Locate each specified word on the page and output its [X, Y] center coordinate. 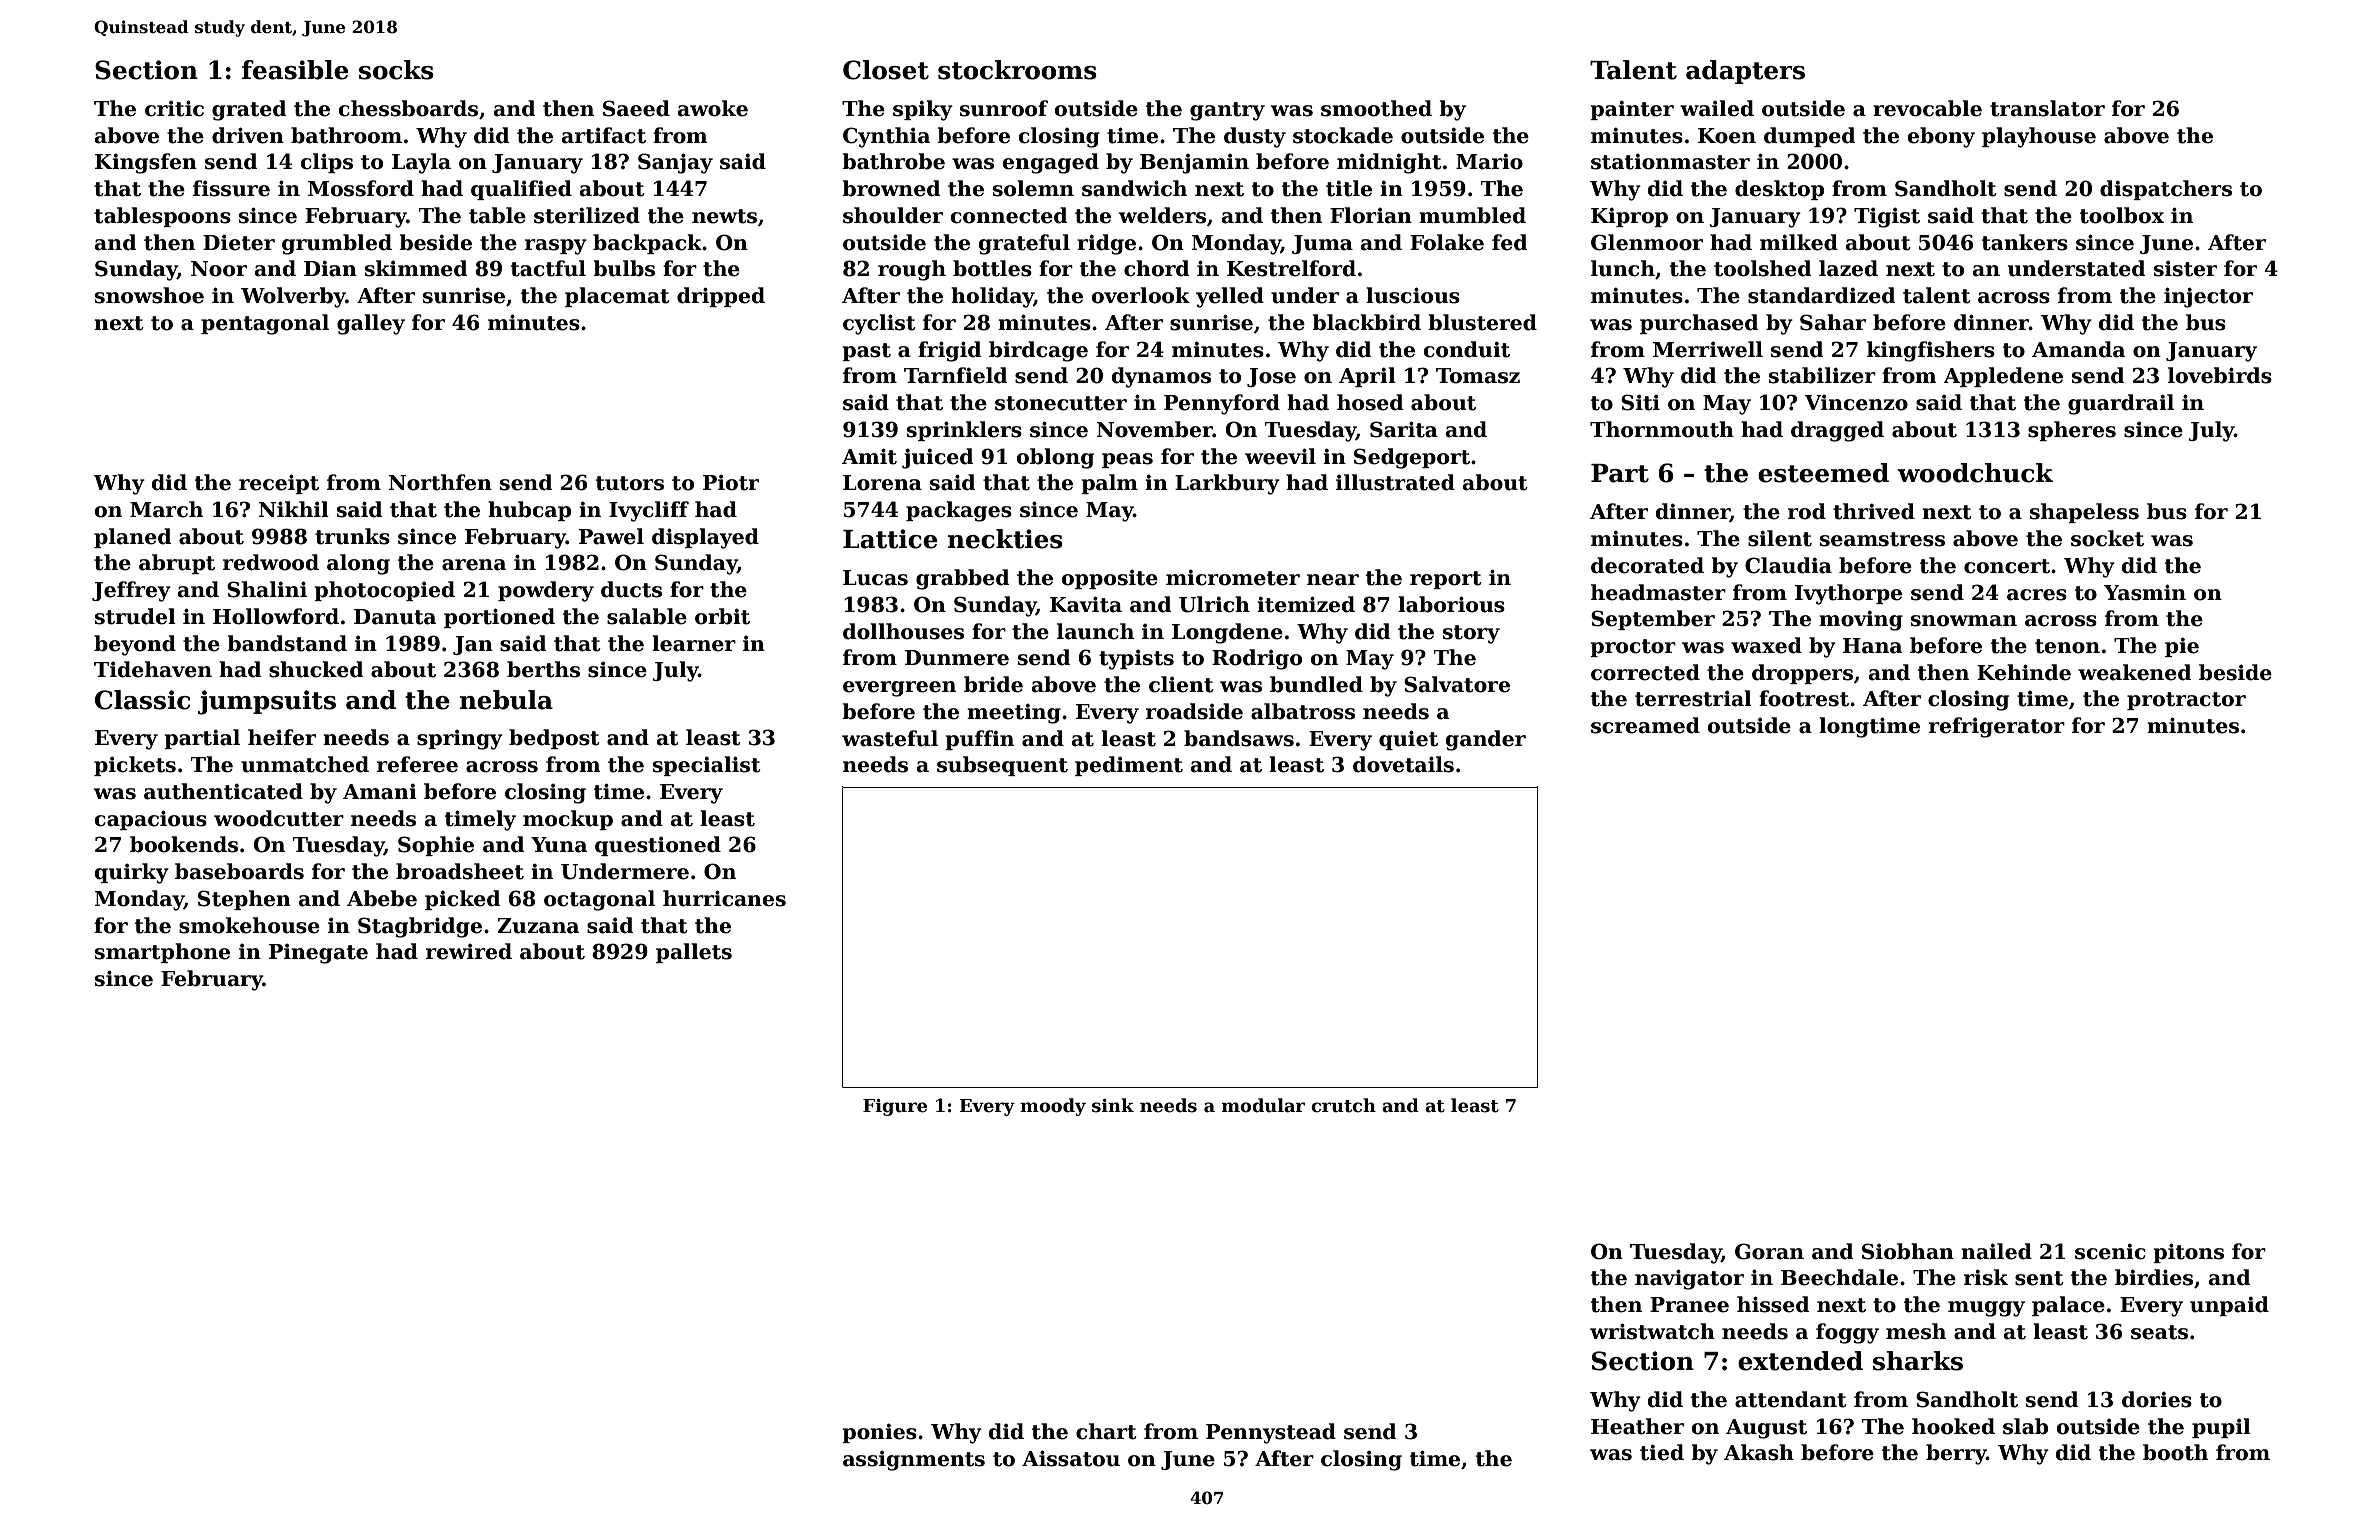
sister [2185, 269]
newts [724, 216]
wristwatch [1652, 1331]
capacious [151, 820]
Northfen [440, 482]
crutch [1343, 1105]
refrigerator [1997, 727]
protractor [2186, 701]
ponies [879, 1433]
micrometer [1233, 578]
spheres [2072, 431]
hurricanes [724, 898]
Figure [895, 1107]
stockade [1343, 135]
